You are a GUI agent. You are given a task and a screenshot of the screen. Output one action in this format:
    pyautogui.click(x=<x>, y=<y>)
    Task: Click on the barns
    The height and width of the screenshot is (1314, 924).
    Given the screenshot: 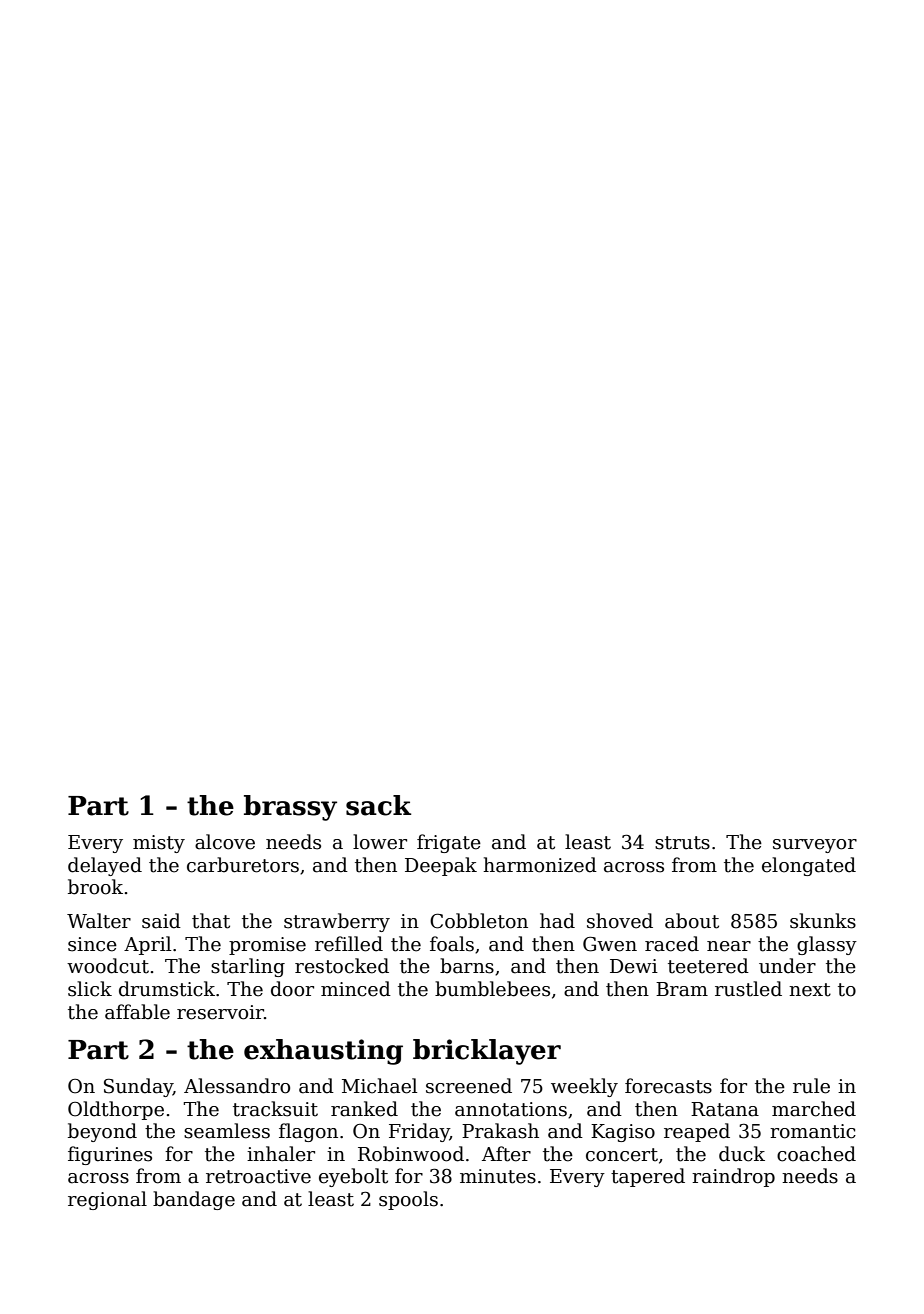 What is the action you would take?
    pyautogui.click(x=467, y=966)
